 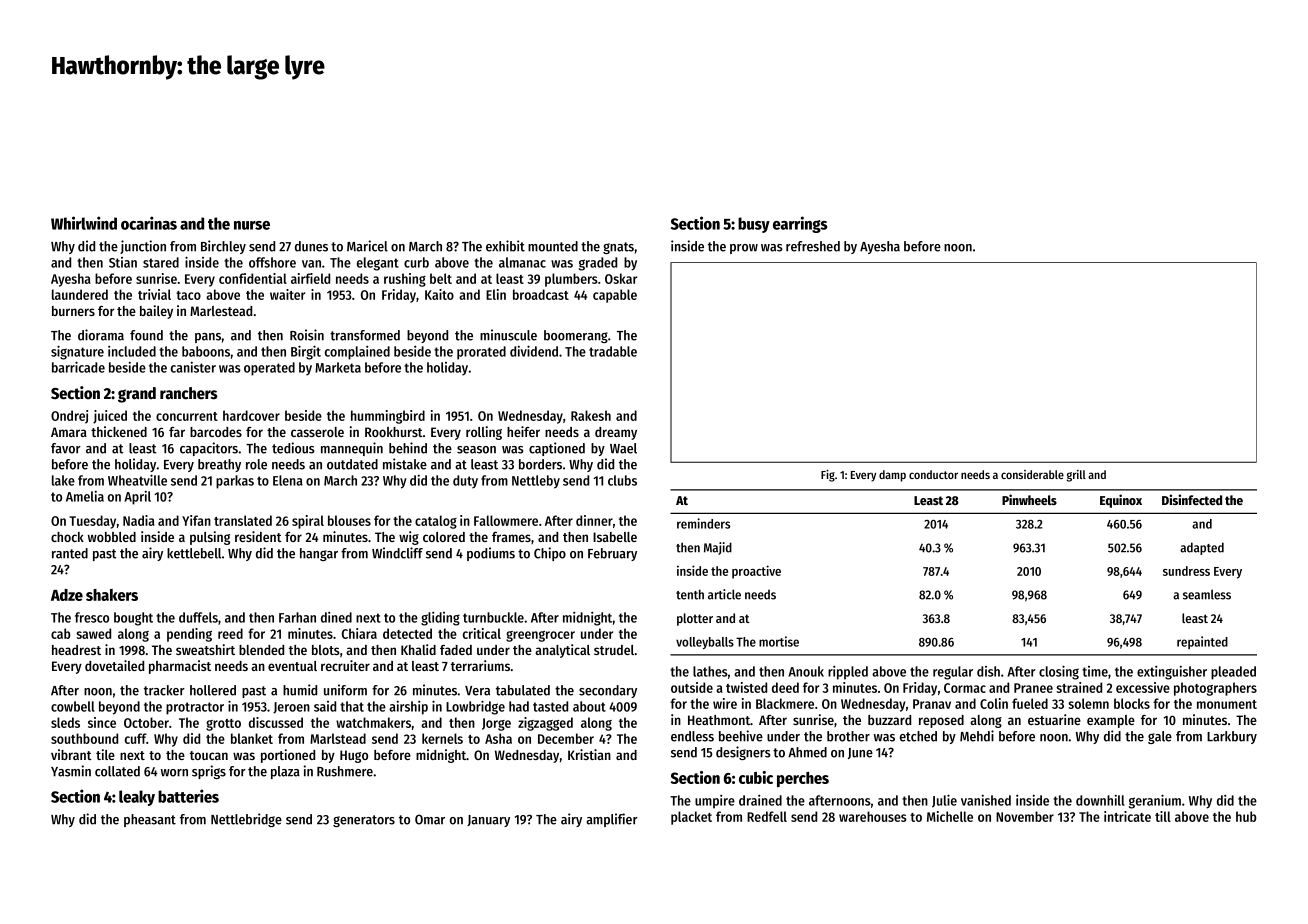 I want to click on hangar, so click(x=319, y=554).
